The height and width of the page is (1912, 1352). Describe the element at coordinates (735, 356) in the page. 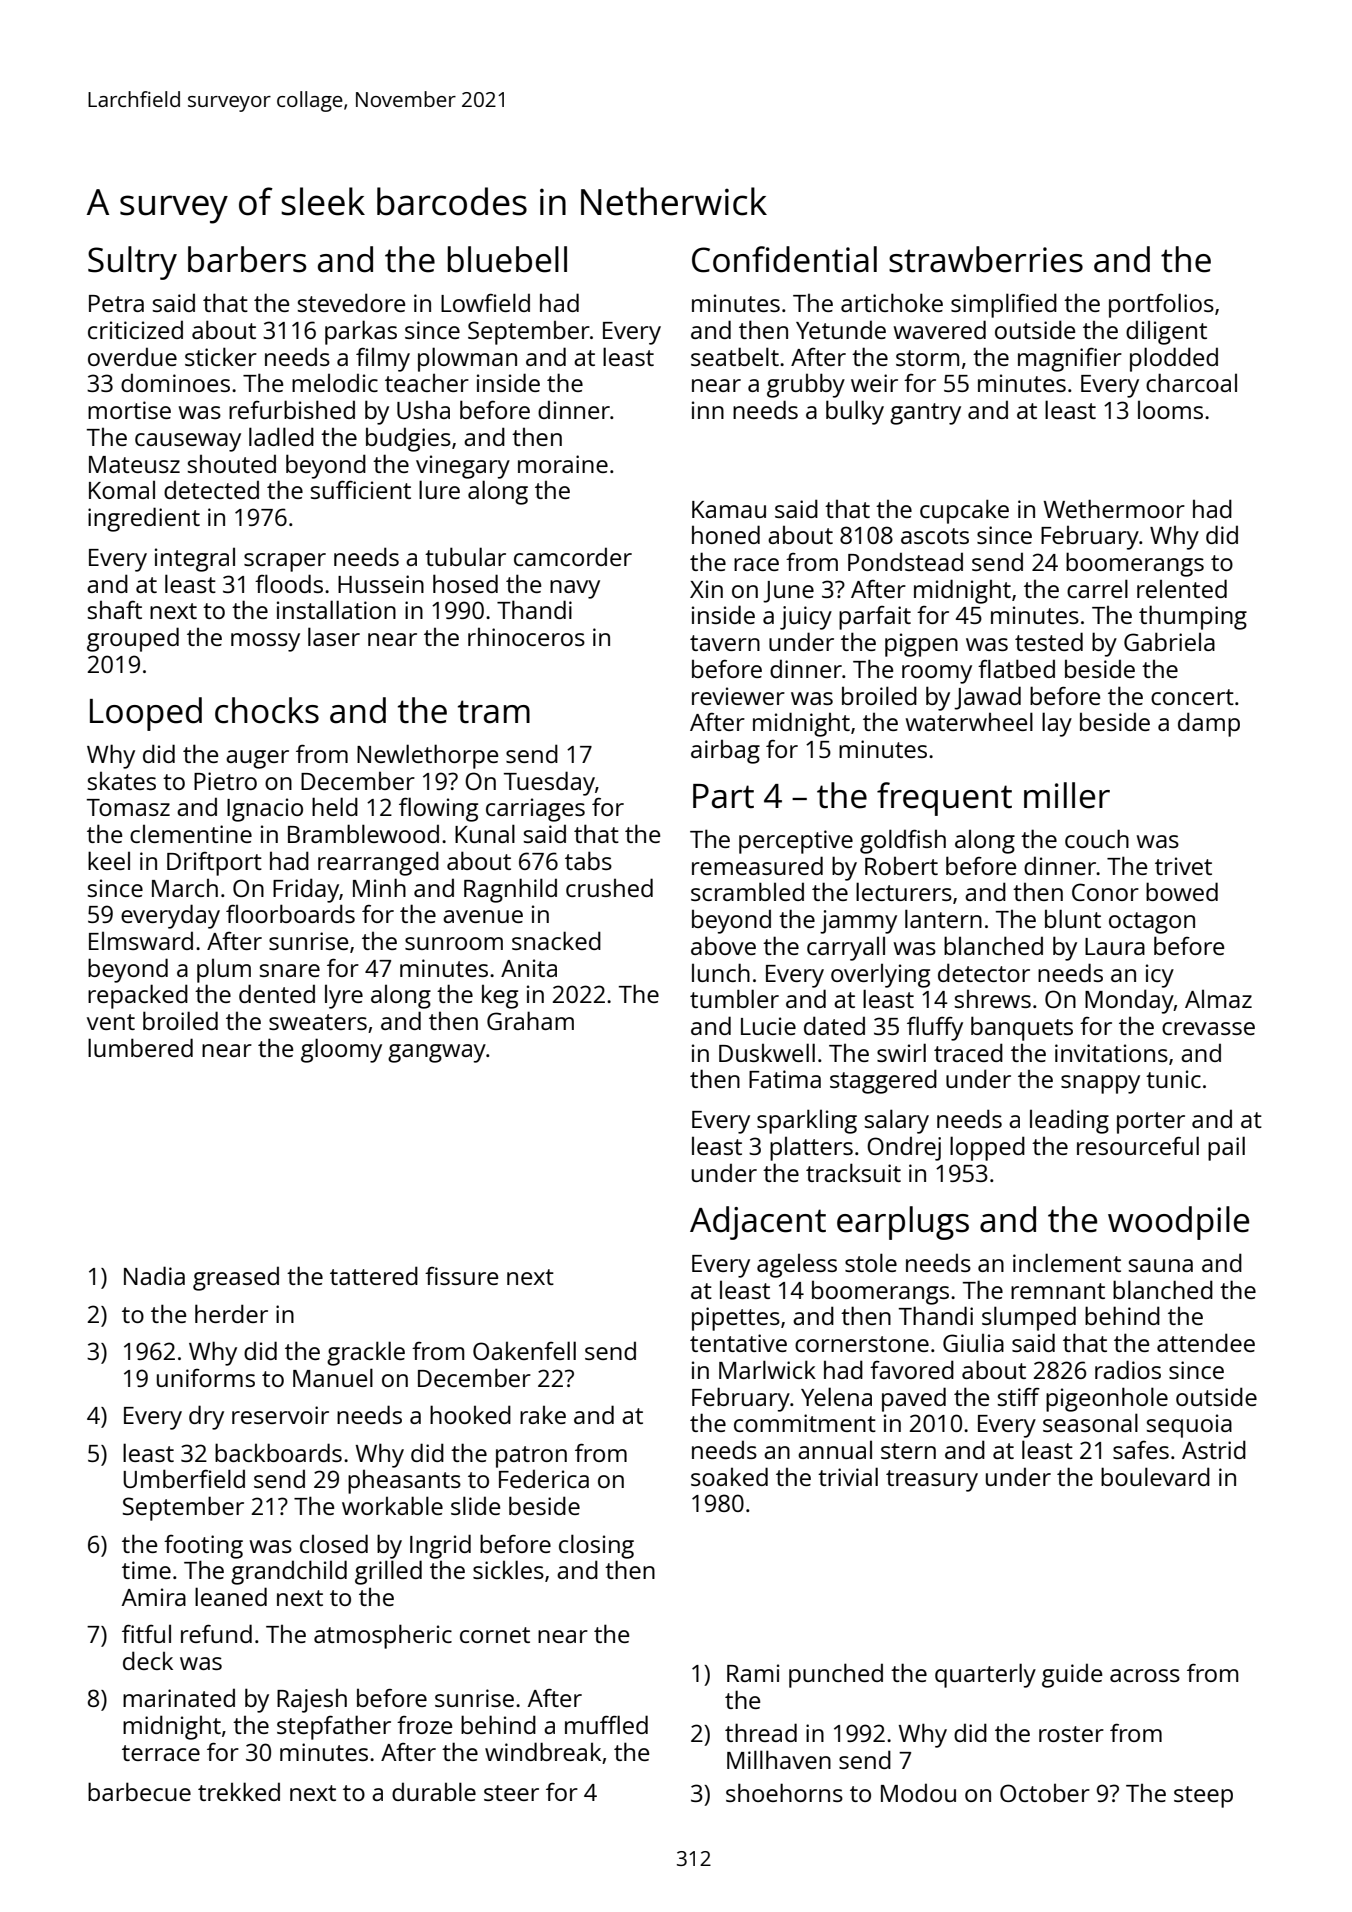

I see `seatbelt` at that location.
